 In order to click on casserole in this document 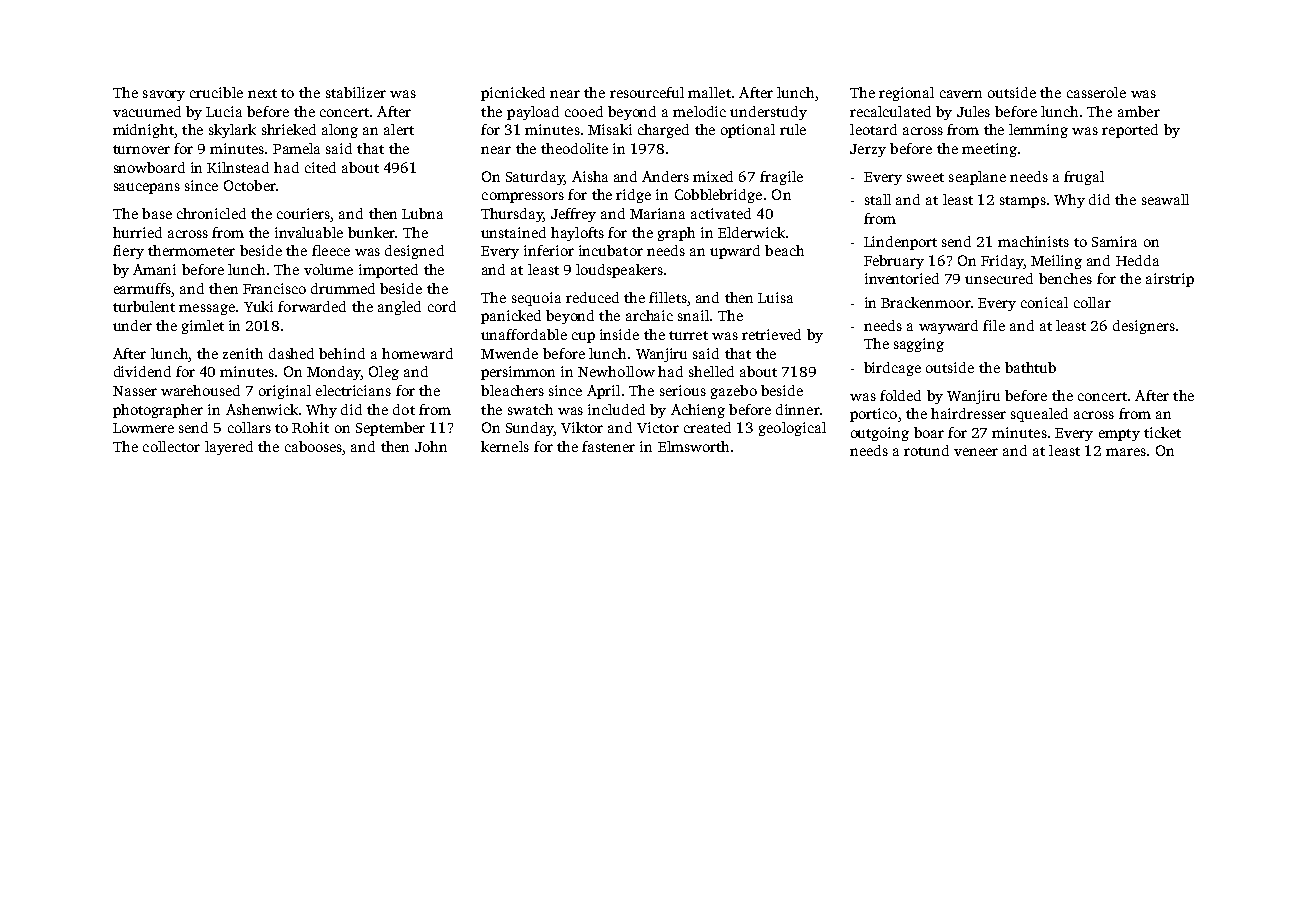, I will do `click(1096, 92)`.
